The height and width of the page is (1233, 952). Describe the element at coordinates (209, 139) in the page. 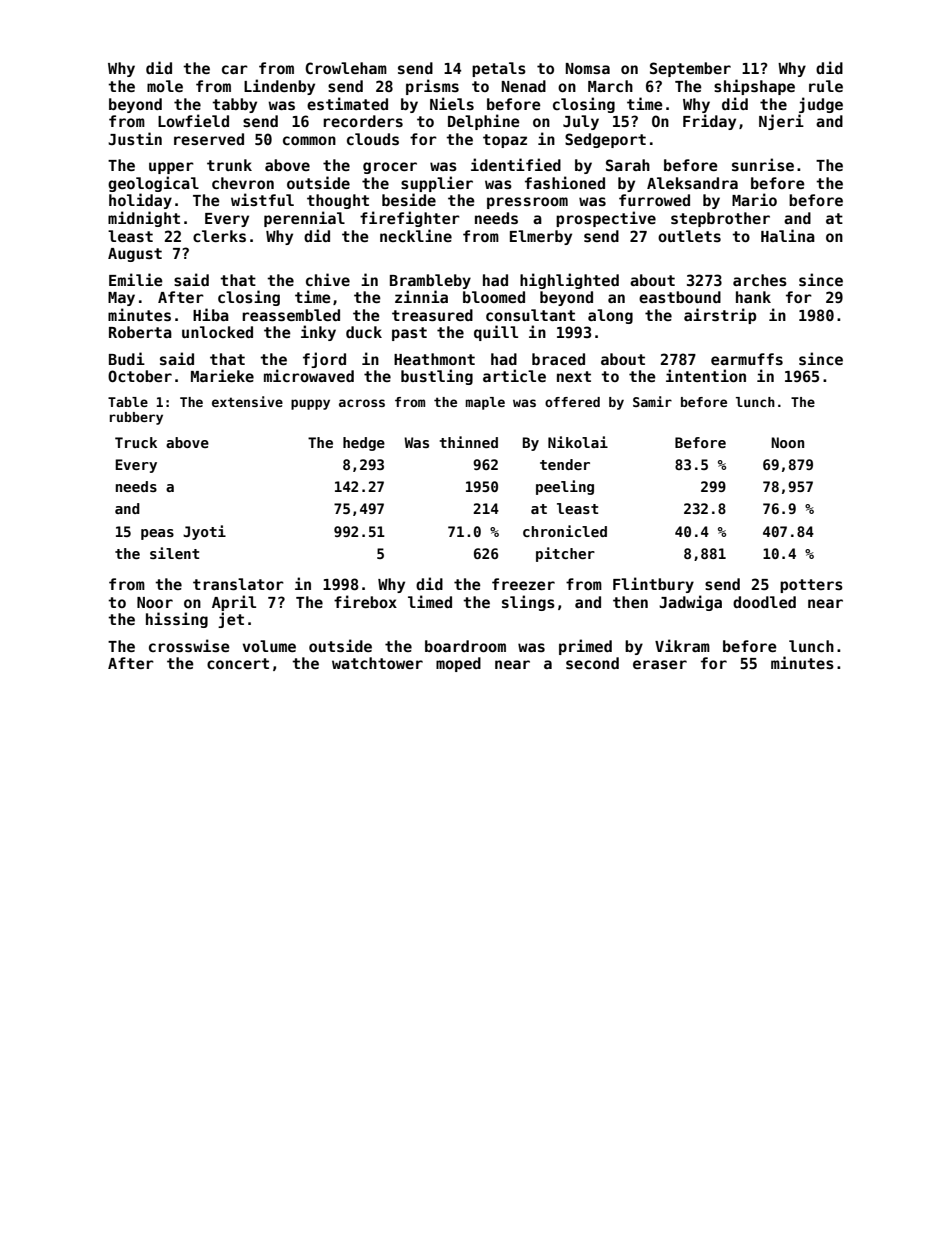

I see `reserved` at that location.
